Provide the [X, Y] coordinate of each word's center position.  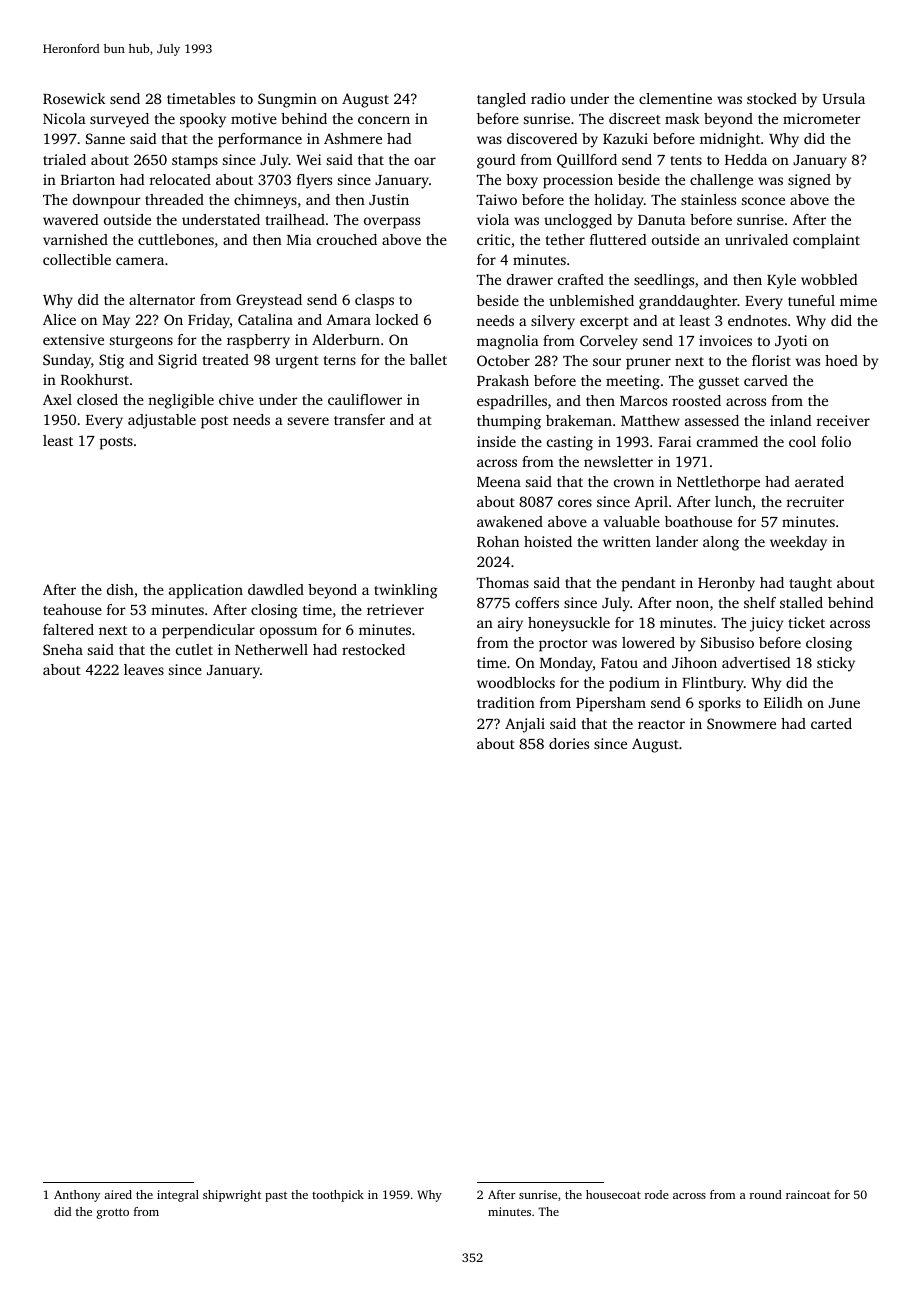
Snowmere [741, 723]
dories [569, 743]
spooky [203, 120]
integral [178, 1196]
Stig [111, 361]
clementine [675, 98]
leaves [144, 669]
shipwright [232, 1196]
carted [831, 723]
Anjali [525, 725]
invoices [725, 340]
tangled [501, 100]
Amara [348, 319]
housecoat [613, 1194]
